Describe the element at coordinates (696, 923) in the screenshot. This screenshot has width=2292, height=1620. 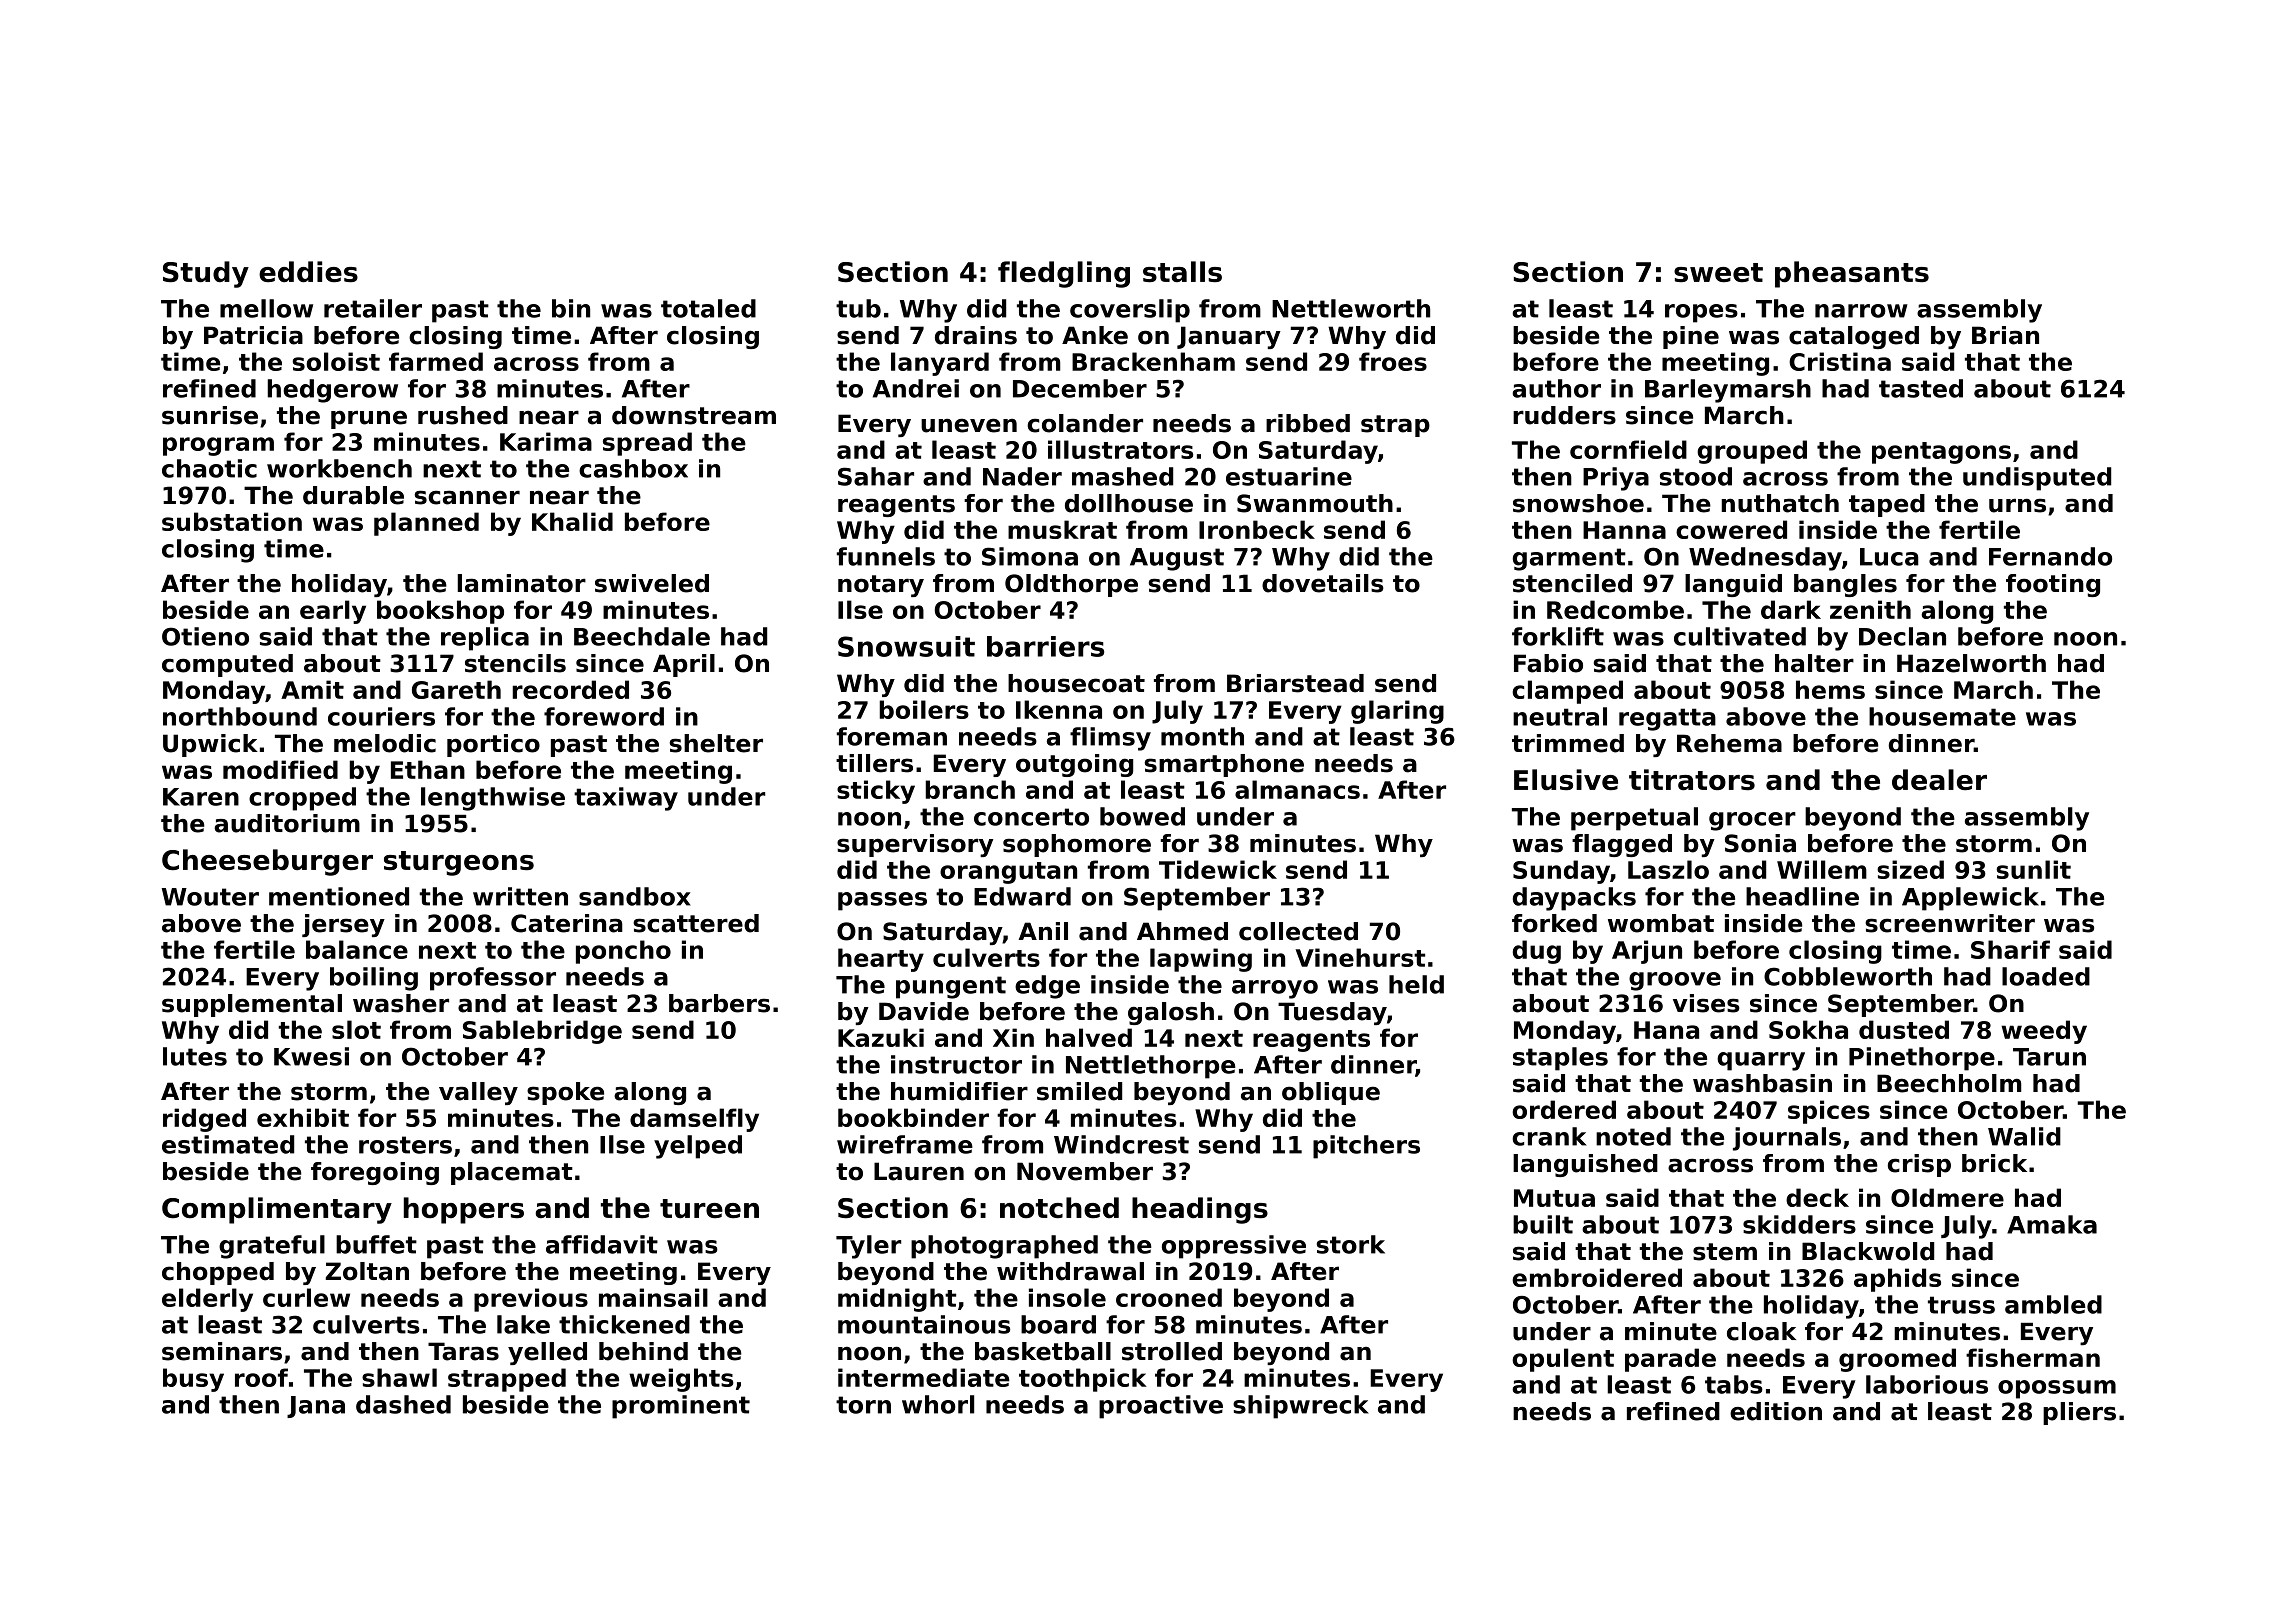
I see `scattered` at that location.
